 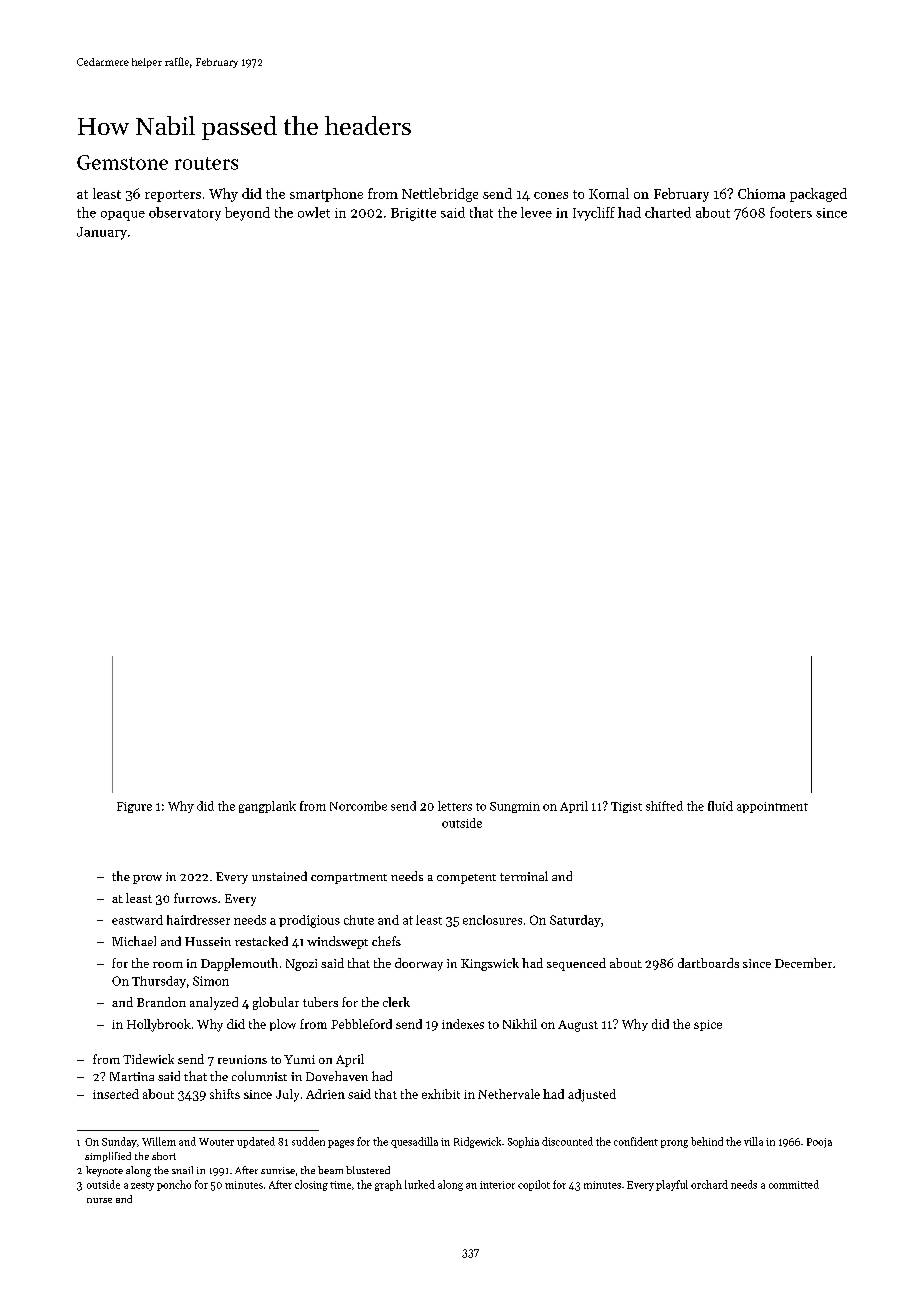 What do you see at coordinates (534, 1185) in the document?
I see `copilot` at bounding box center [534, 1185].
